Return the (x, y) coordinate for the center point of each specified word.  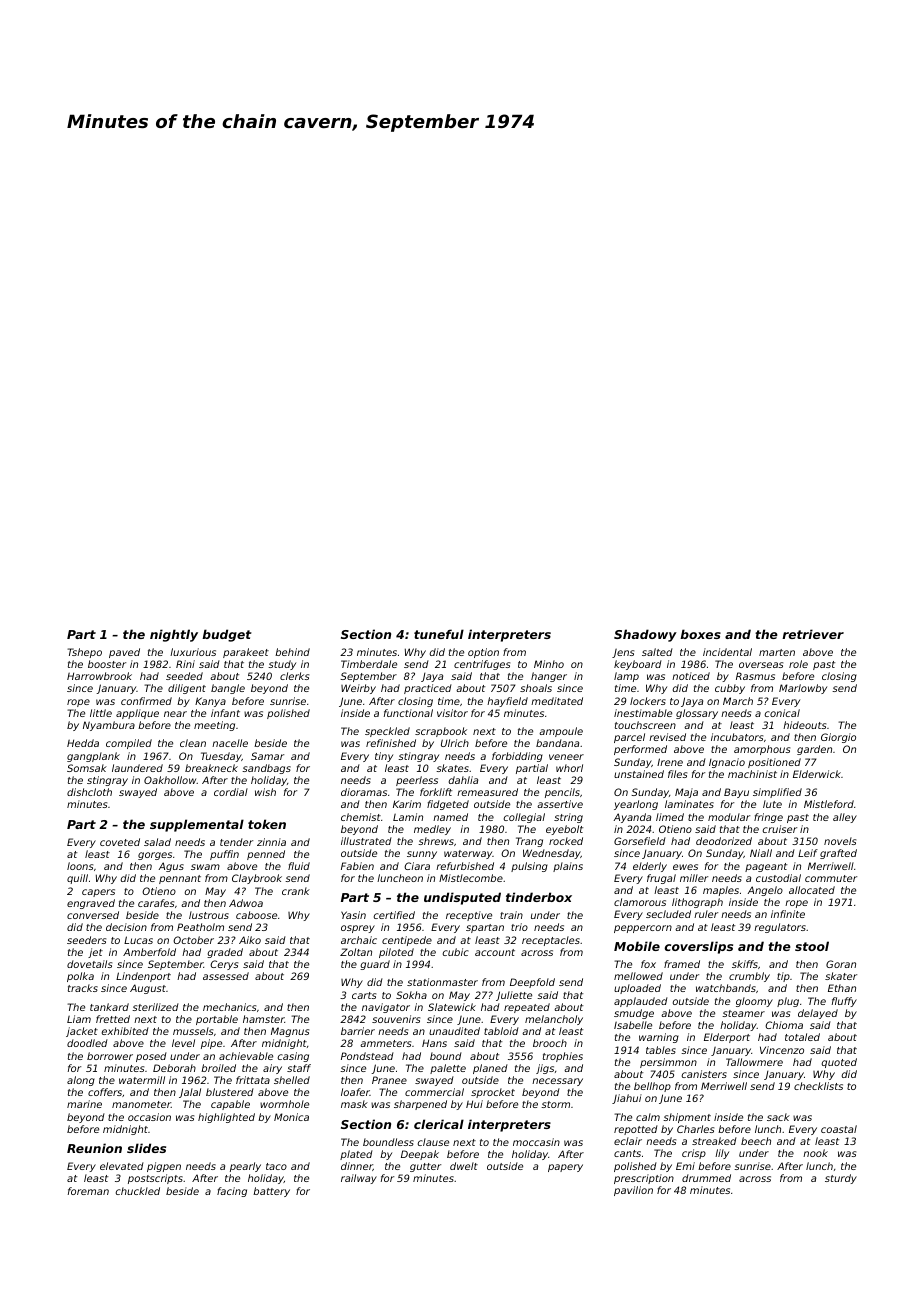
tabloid (501, 1031)
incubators (737, 737)
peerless (417, 781)
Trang (529, 842)
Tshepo (84, 653)
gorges (155, 856)
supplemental (197, 825)
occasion (149, 1117)
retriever (813, 634)
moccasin (536, 1142)
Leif (808, 853)
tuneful (439, 634)
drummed (706, 1178)
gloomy (754, 1002)
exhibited (125, 1031)
